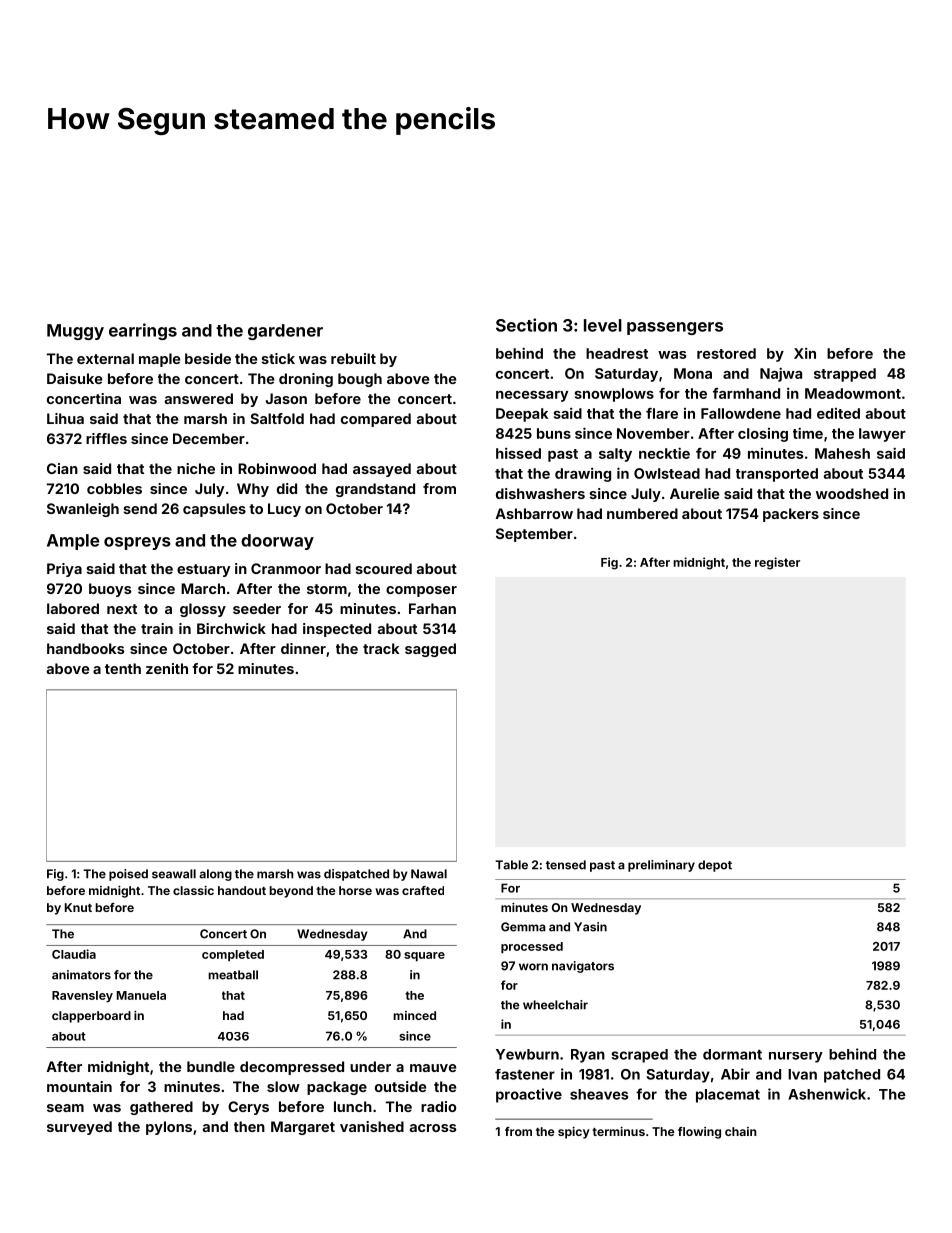  Describe the element at coordinates (777, 475) in the screenshot. I see `transported` at that location.
